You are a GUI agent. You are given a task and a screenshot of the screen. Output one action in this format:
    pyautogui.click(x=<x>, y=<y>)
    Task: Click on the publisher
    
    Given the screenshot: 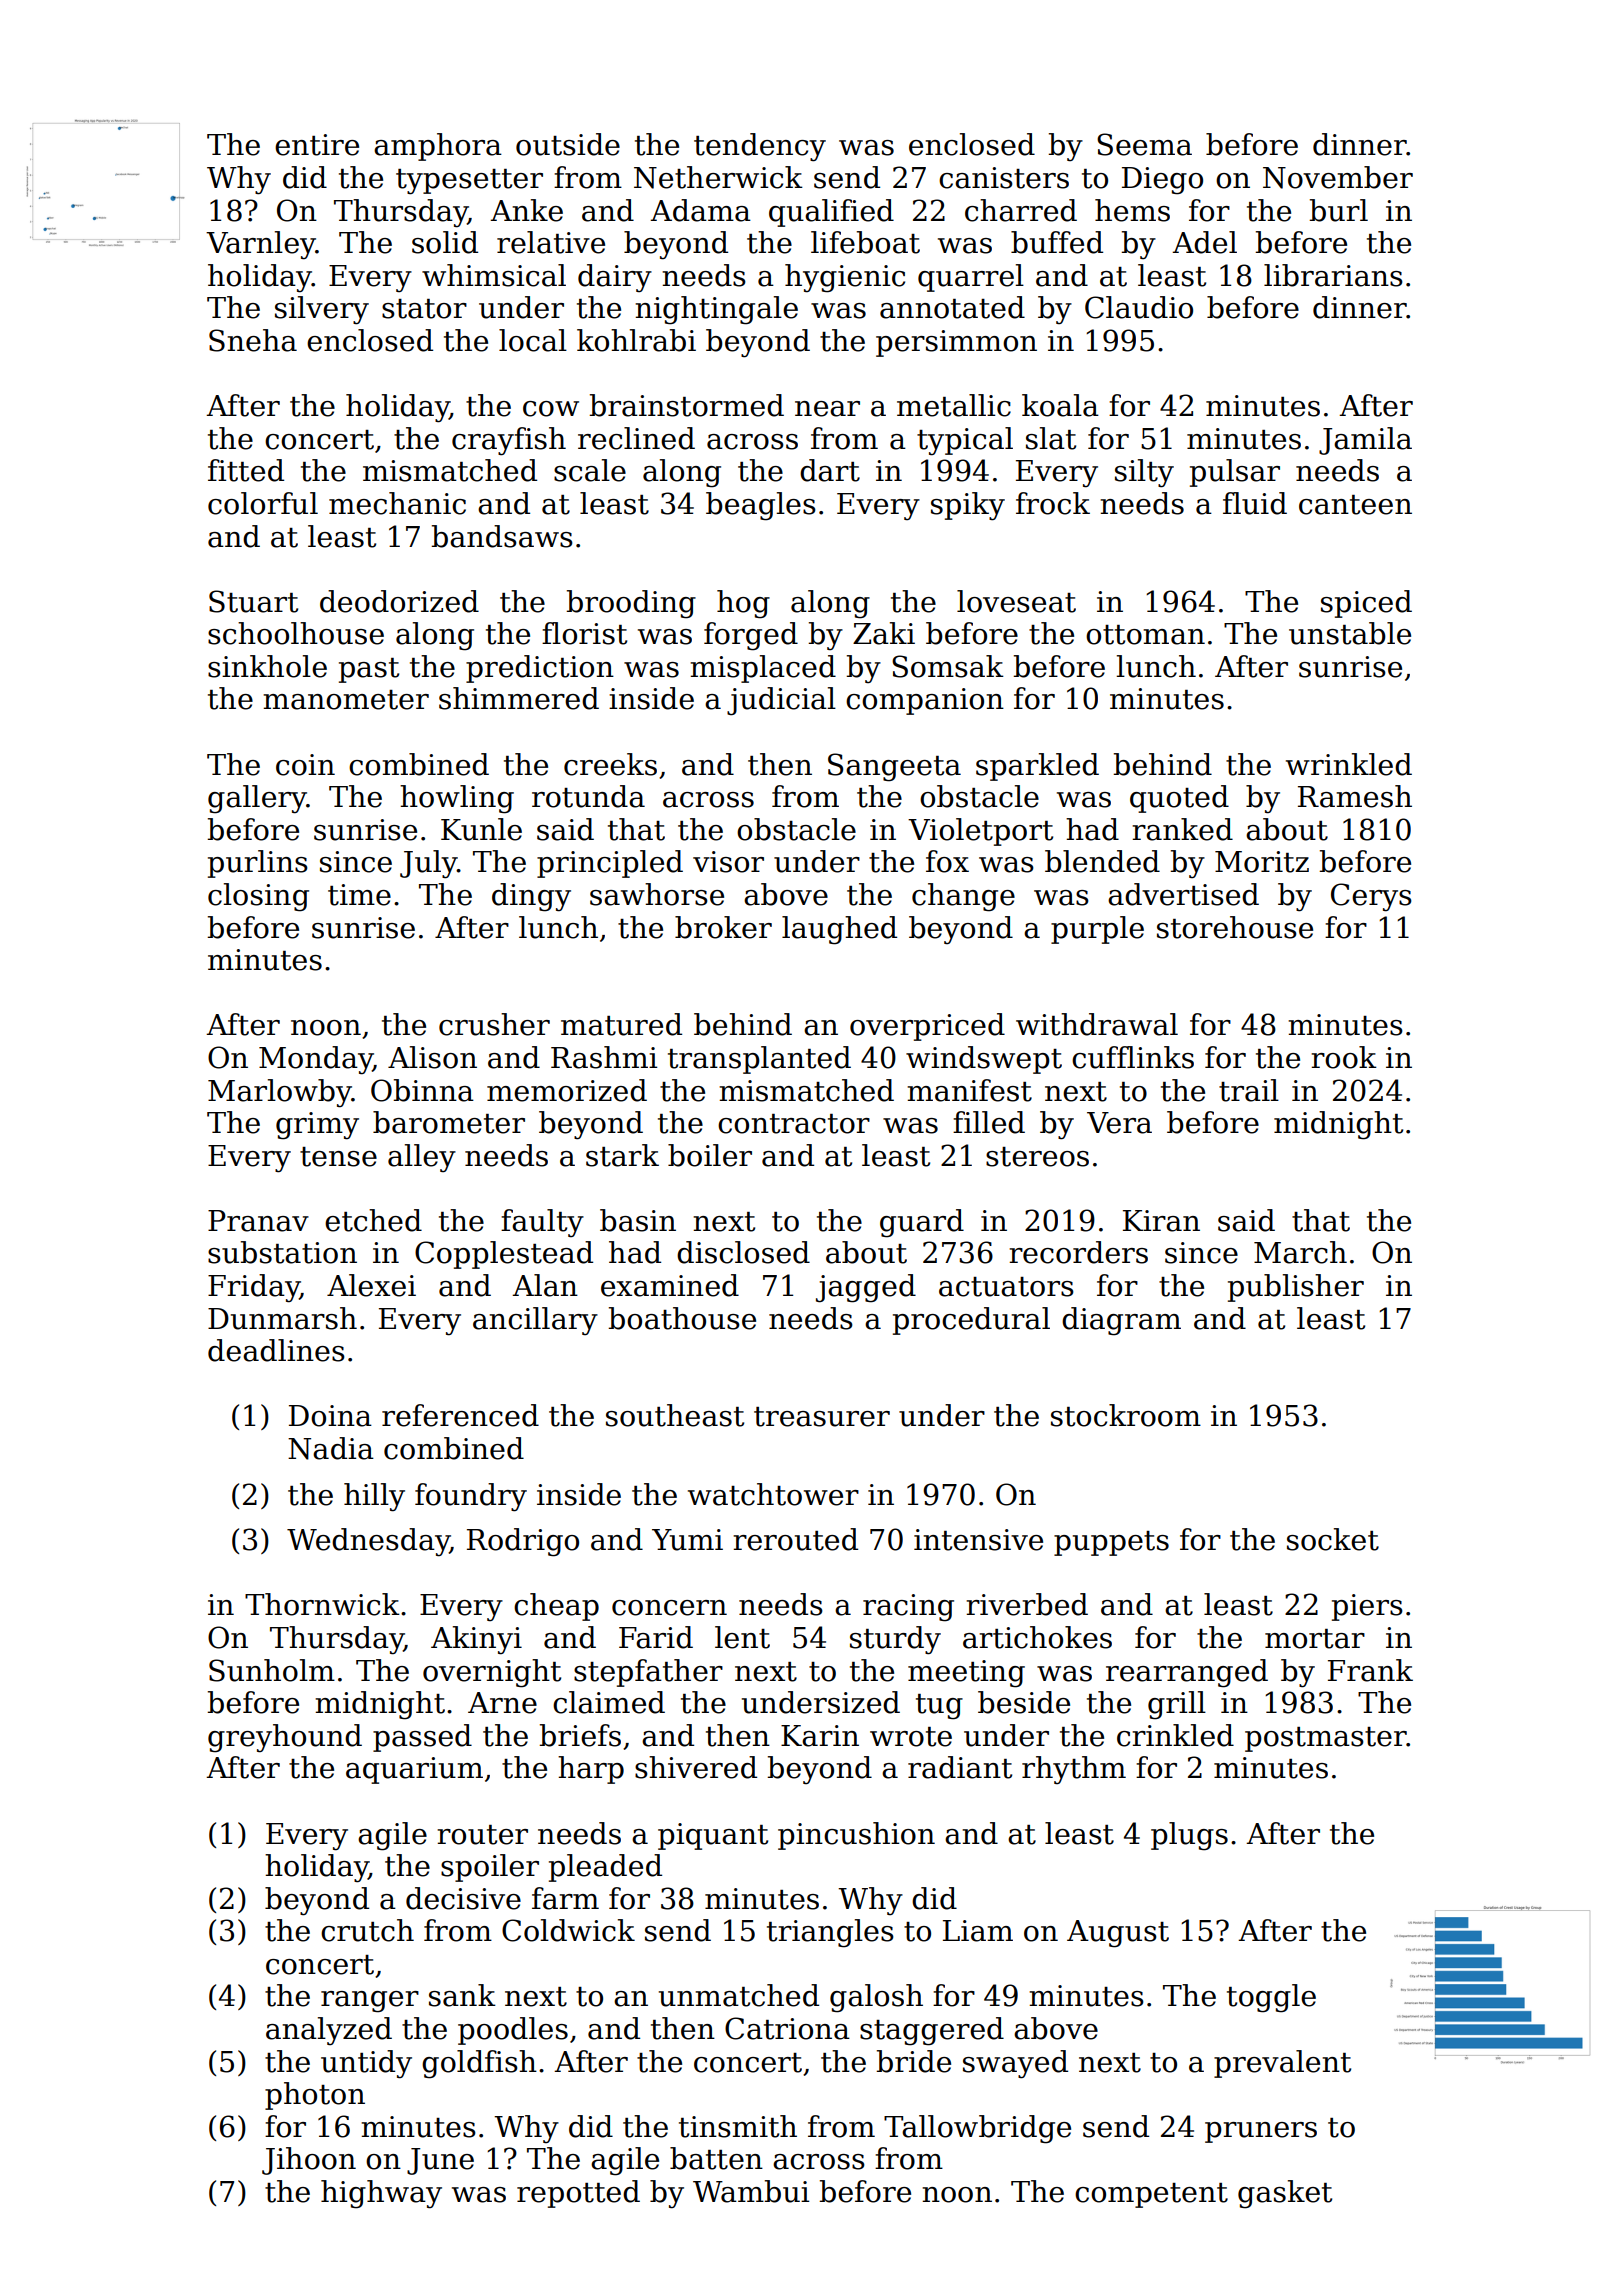 What is the action you would take?
    pyautogui.click(x=1296, y=1288)
